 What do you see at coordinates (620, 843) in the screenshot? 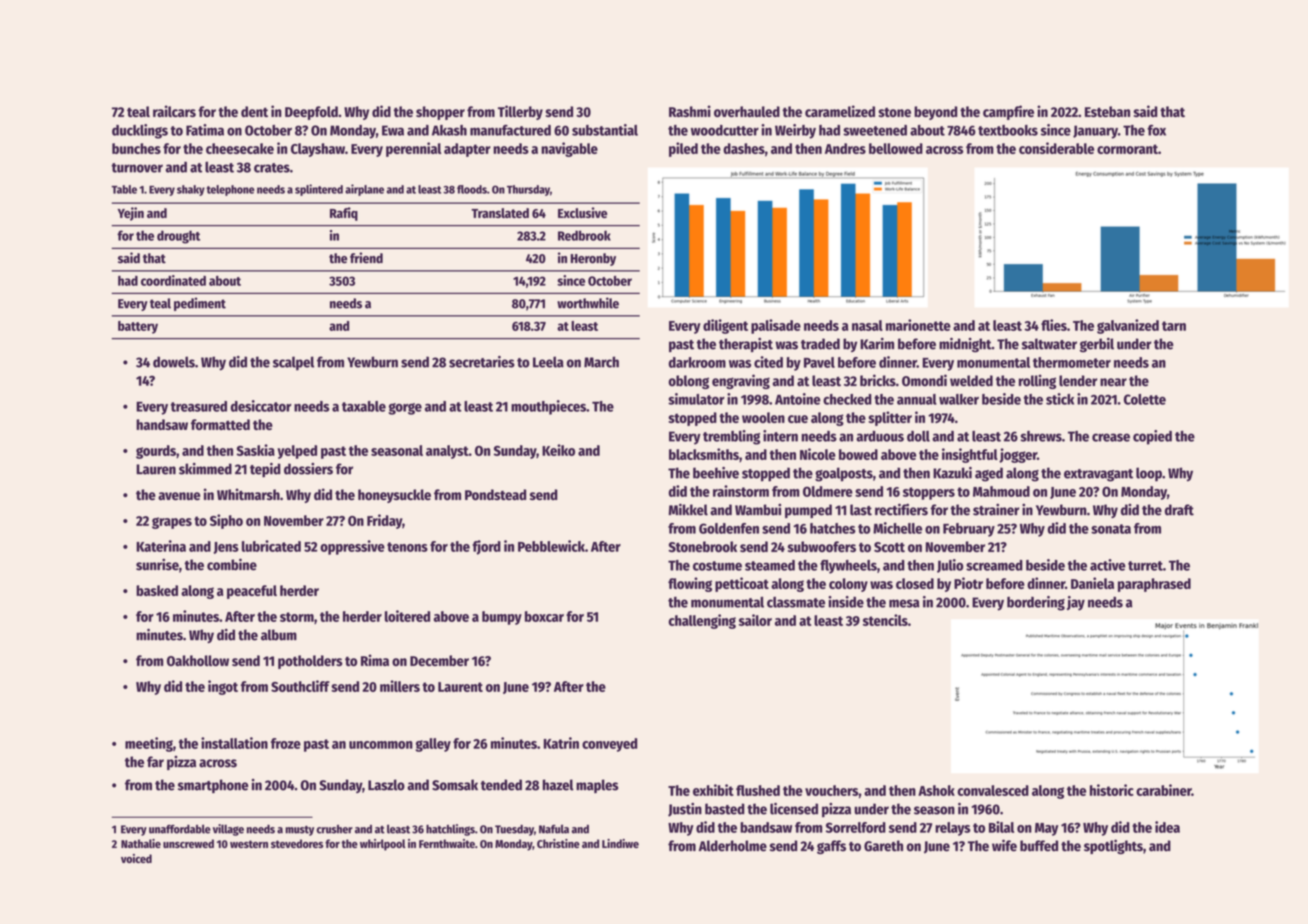
I see `Lindiwe` at bounding box center [620, 843].
